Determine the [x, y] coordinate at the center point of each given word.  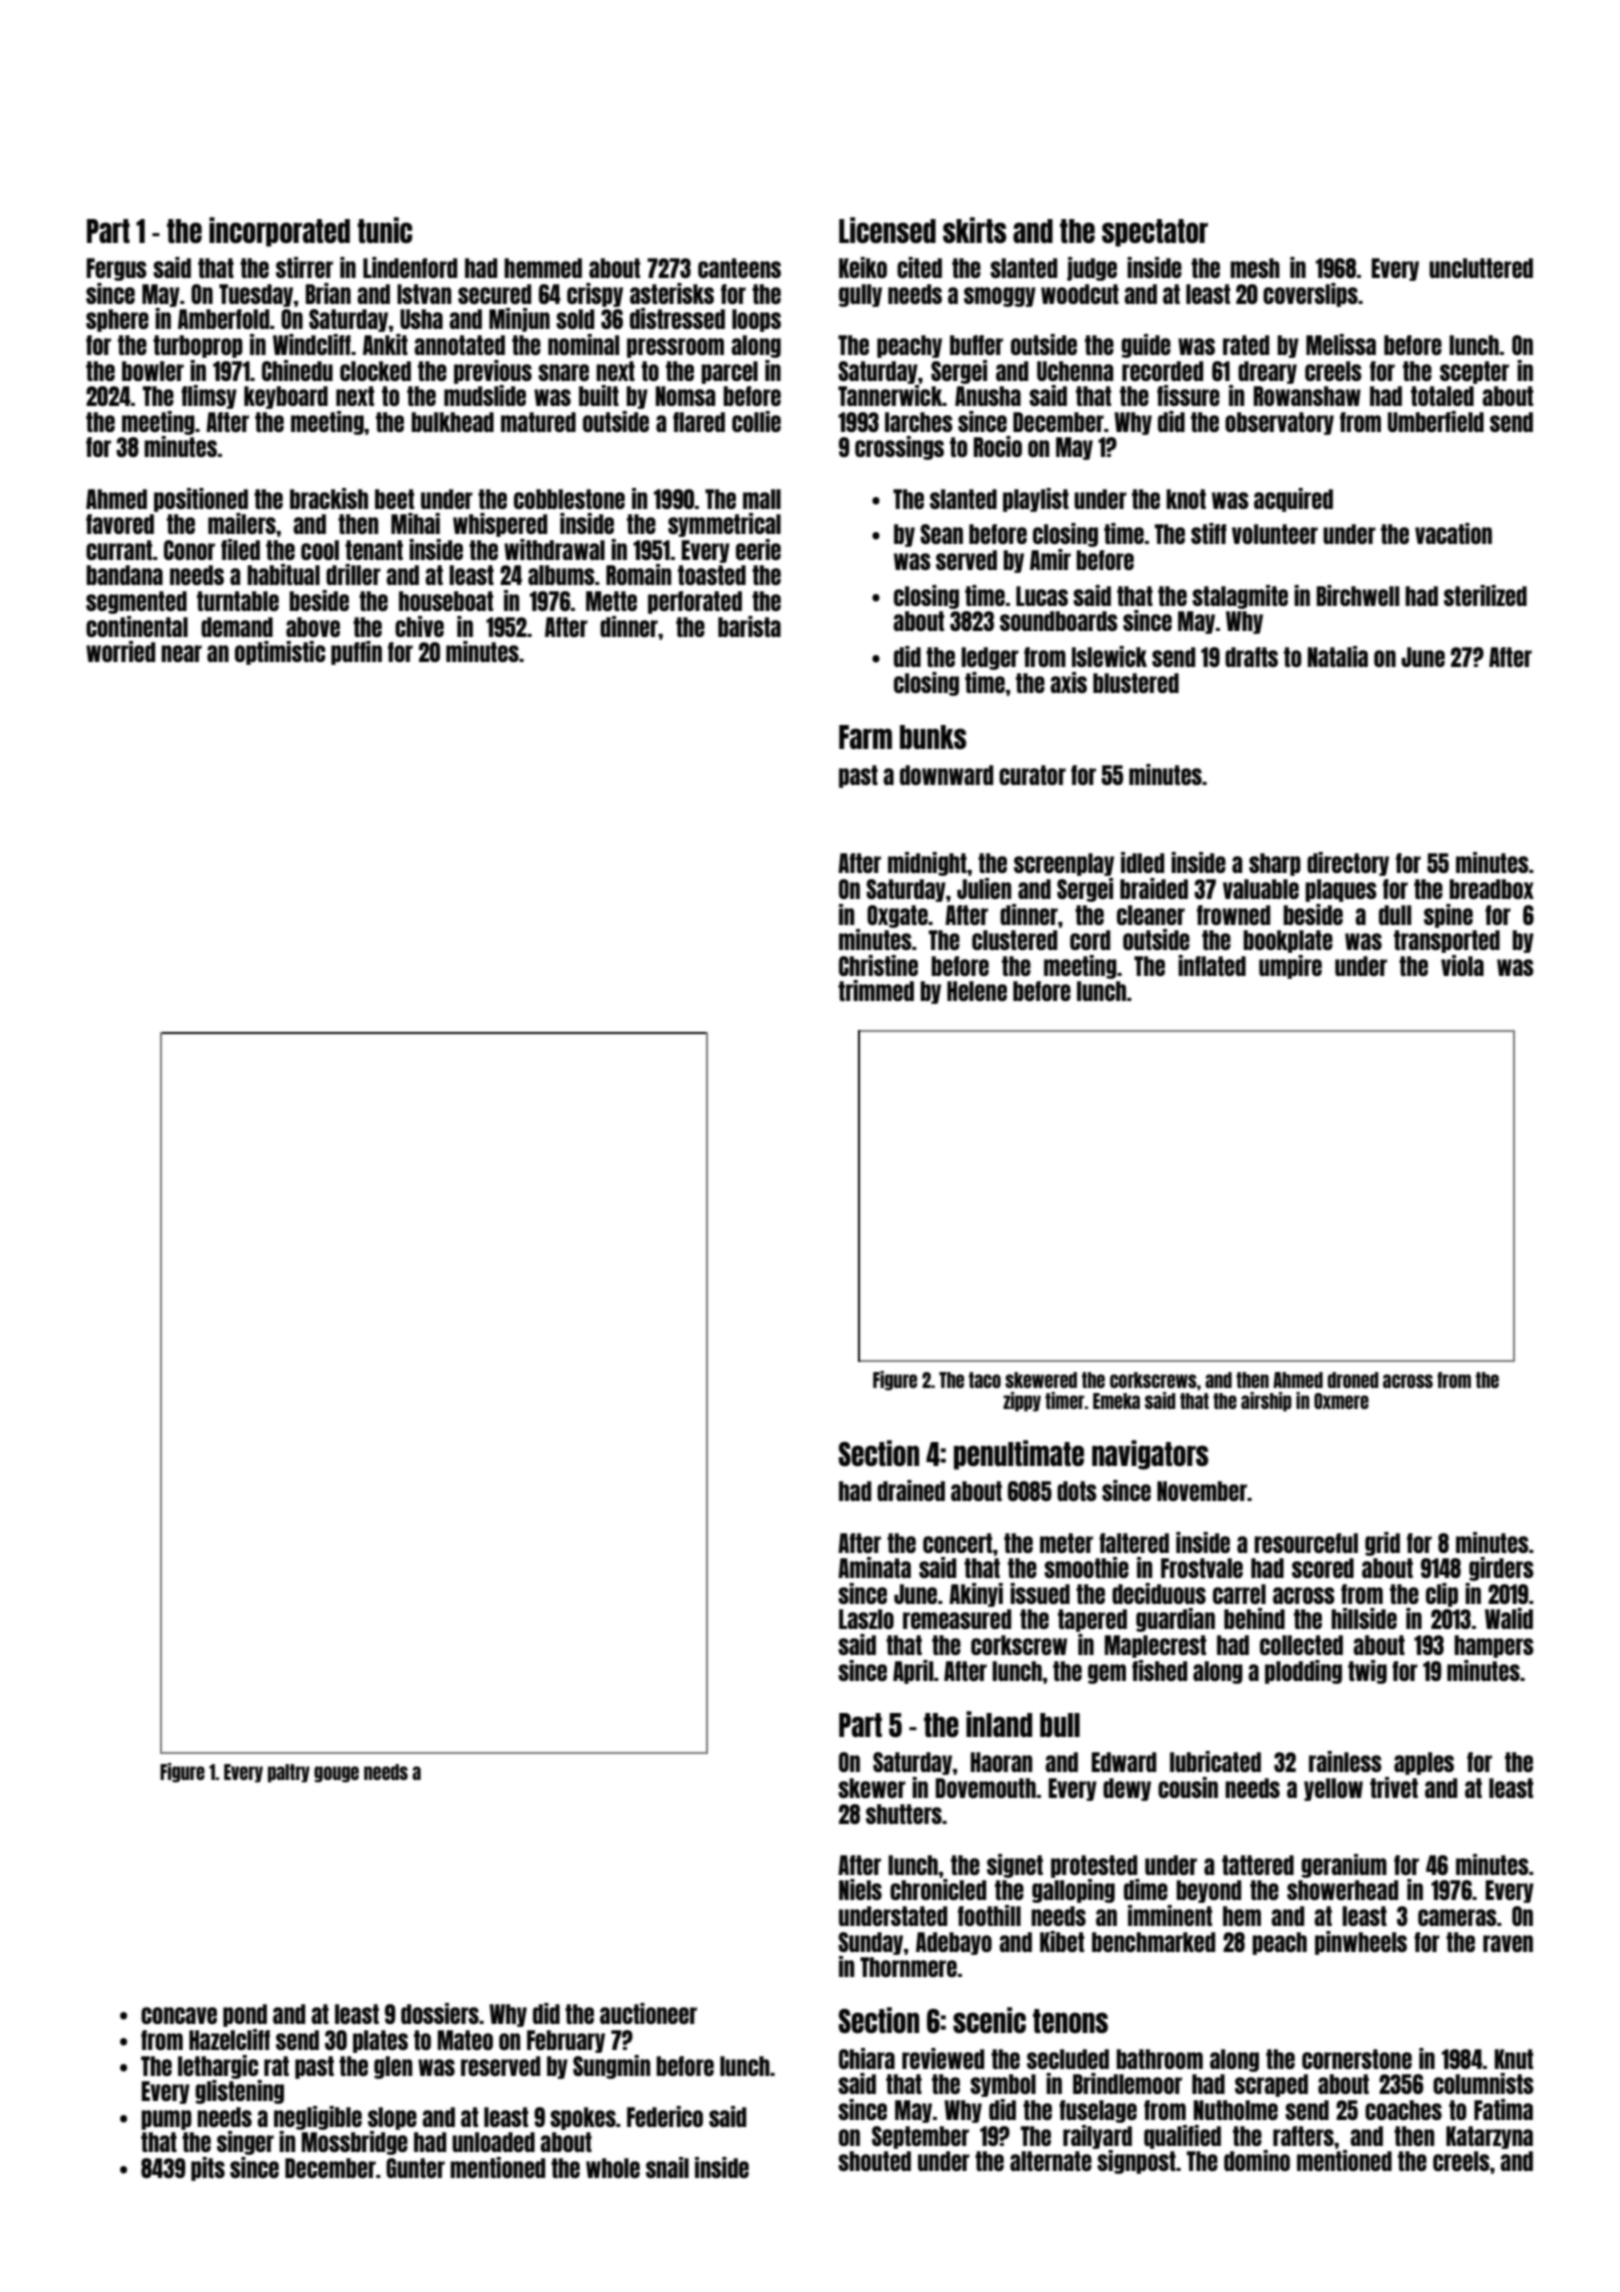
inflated [1212, 965]
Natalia [1338, 656]
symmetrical [724, 525]
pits [208, 2169]
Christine [878, 965]
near [181, 653]
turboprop [198, 346]
